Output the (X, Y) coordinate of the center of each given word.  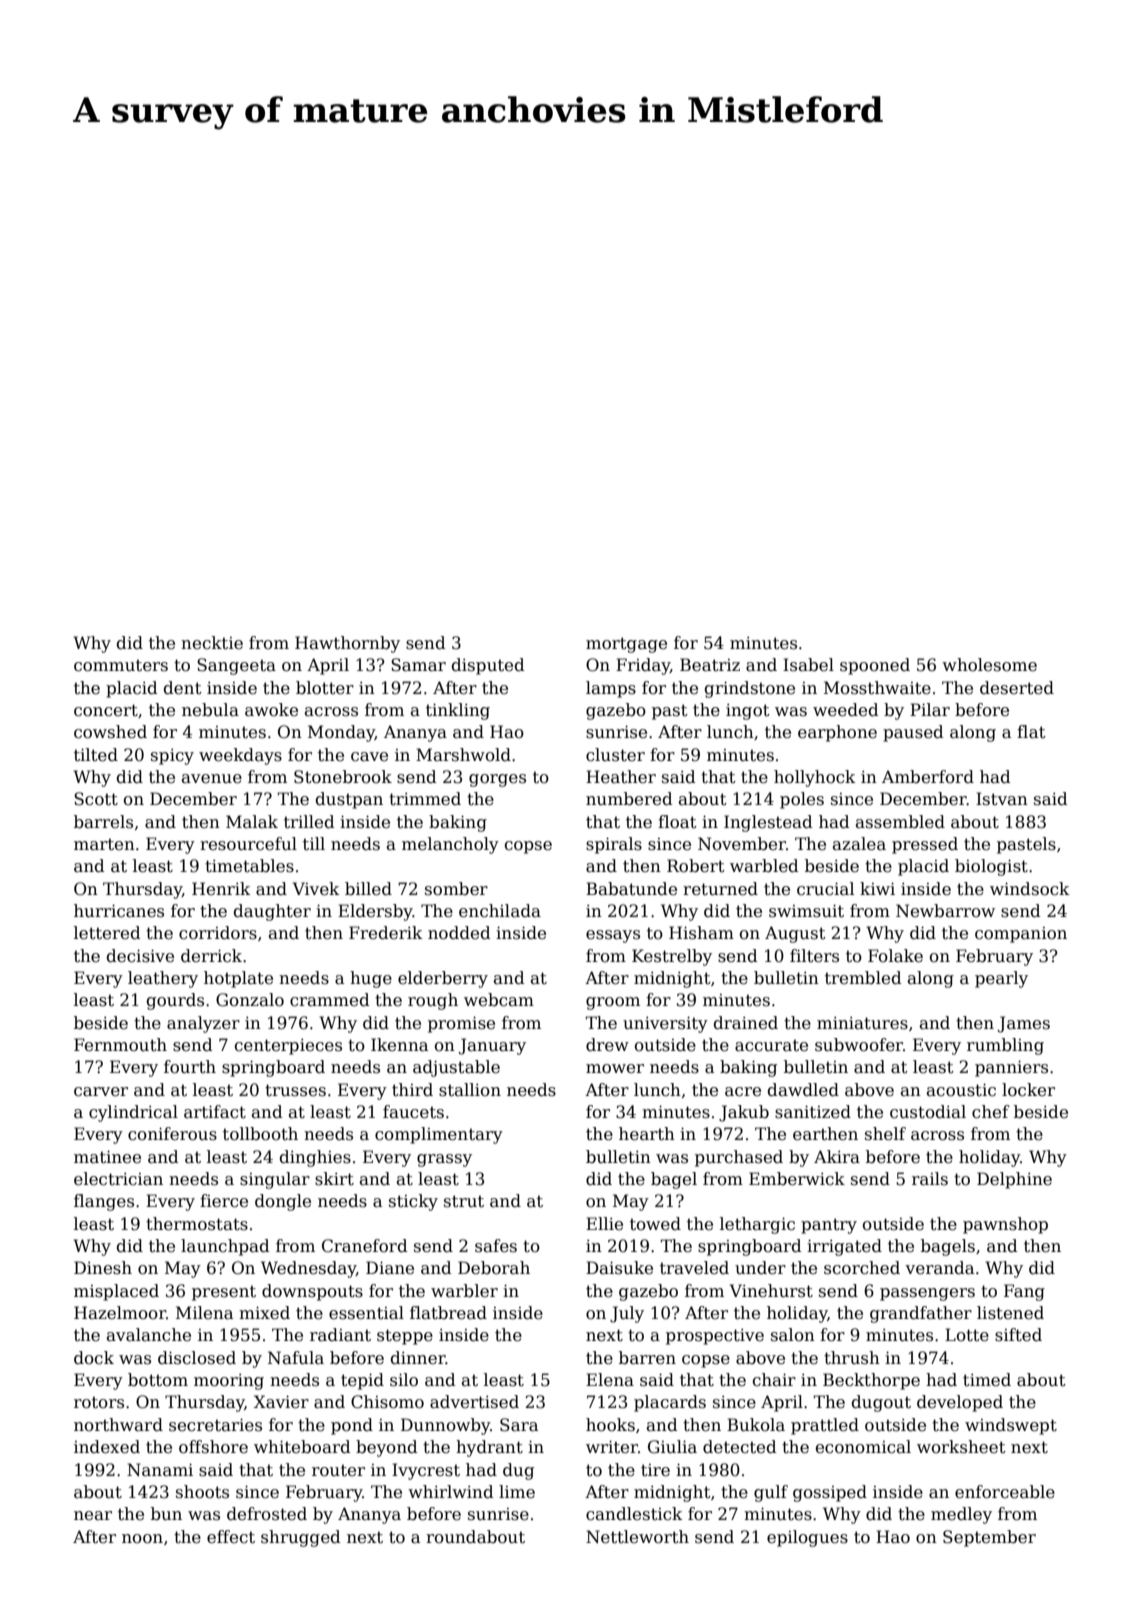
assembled (900, 822)
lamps (611, 689)
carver (101, 1092)
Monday (341, 733)
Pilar (930, 710)
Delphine (1014, 1180)
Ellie (604, 1224)
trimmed (425, 799)
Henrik (221, 889)
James (1024, 1024)
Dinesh (103, 1268)
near (93, 1516)
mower (615, 1069)
